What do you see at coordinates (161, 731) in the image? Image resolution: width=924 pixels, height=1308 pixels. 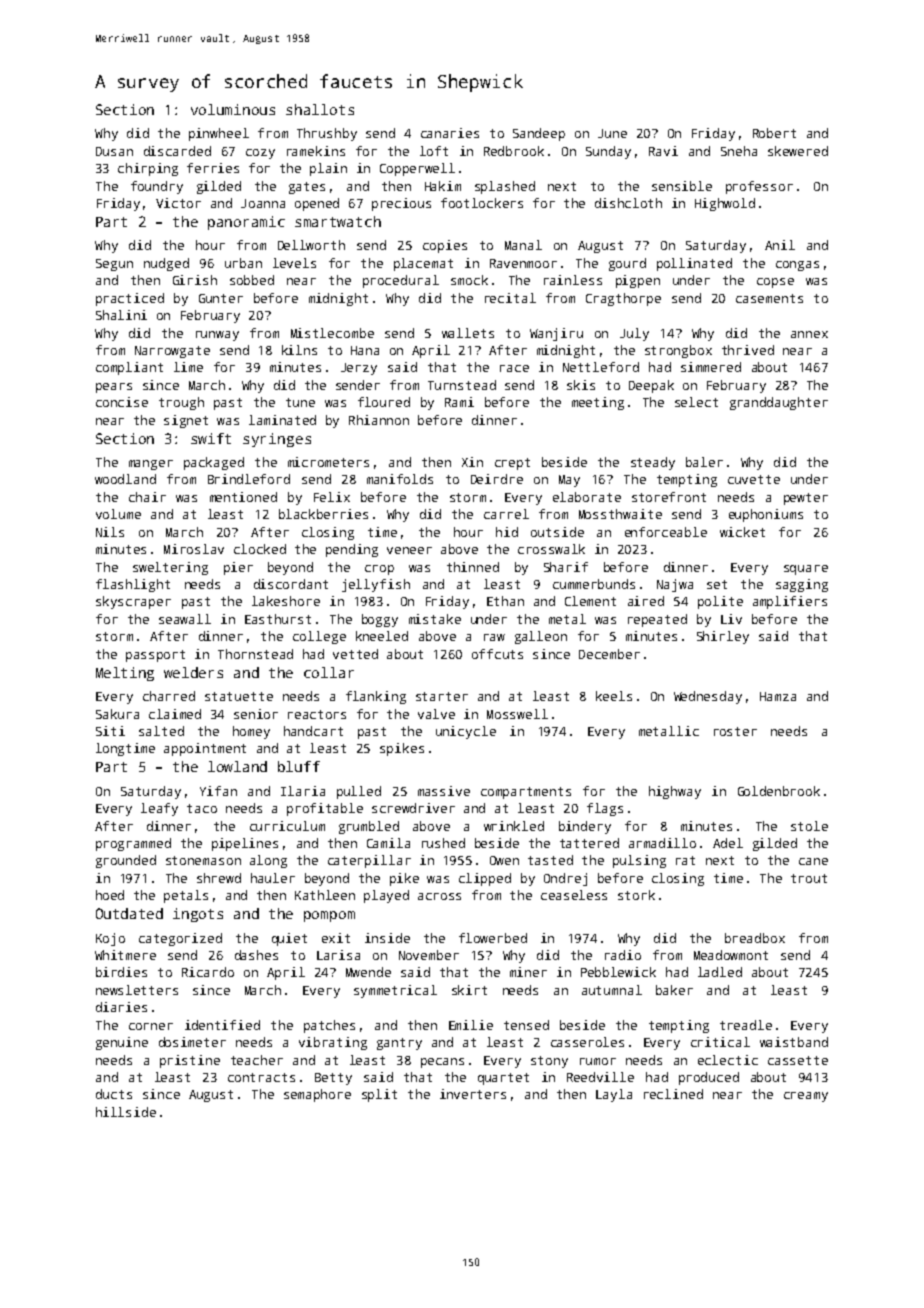 I see `salted` at bounding box center [161, 731].
